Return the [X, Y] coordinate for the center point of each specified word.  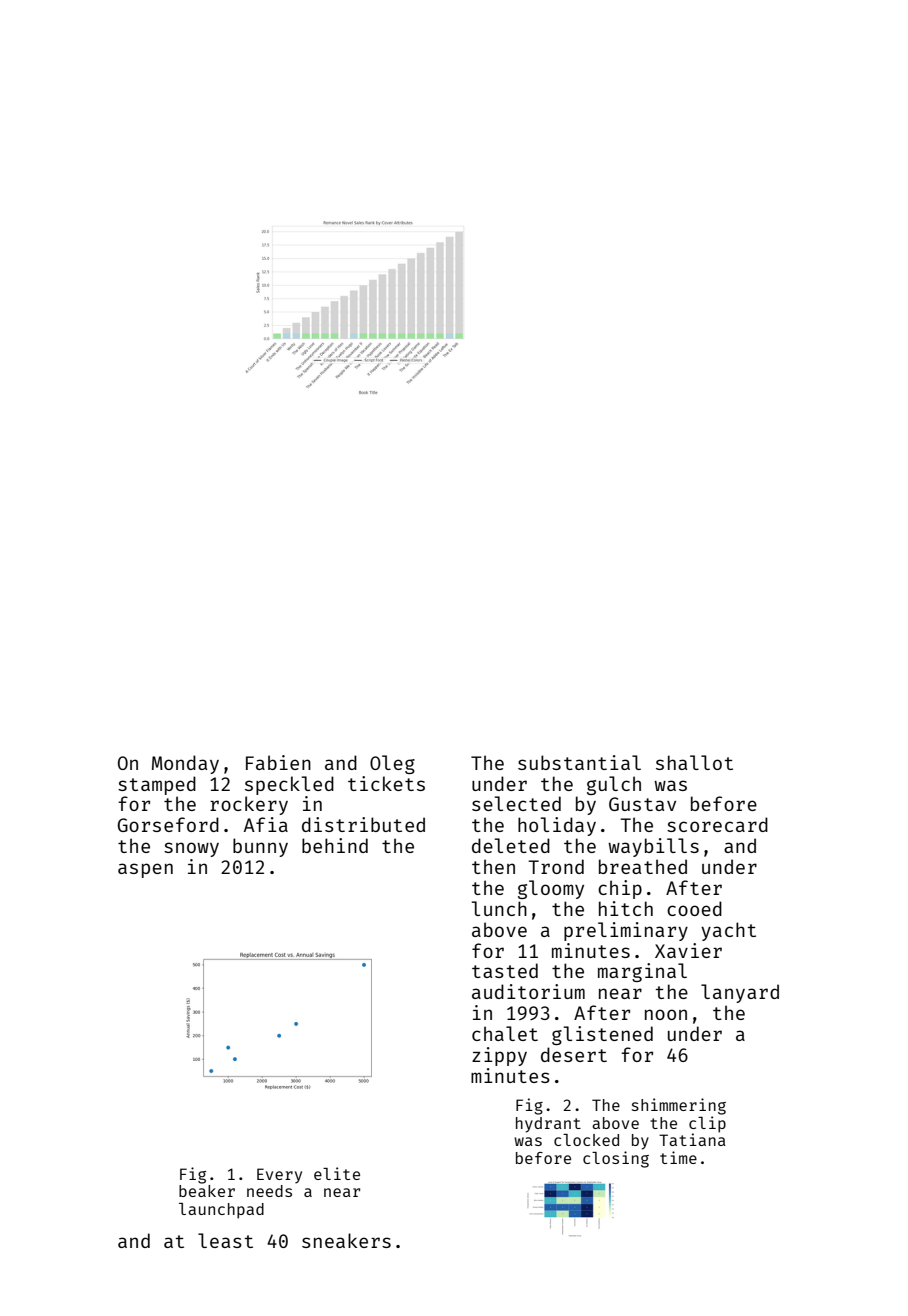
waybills [653, 847]
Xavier [688, 950]
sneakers [346, 1240]
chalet [505, 1033]
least [225, 1240]
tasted [505, 970]
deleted [511, 845]
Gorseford [168, 824]
